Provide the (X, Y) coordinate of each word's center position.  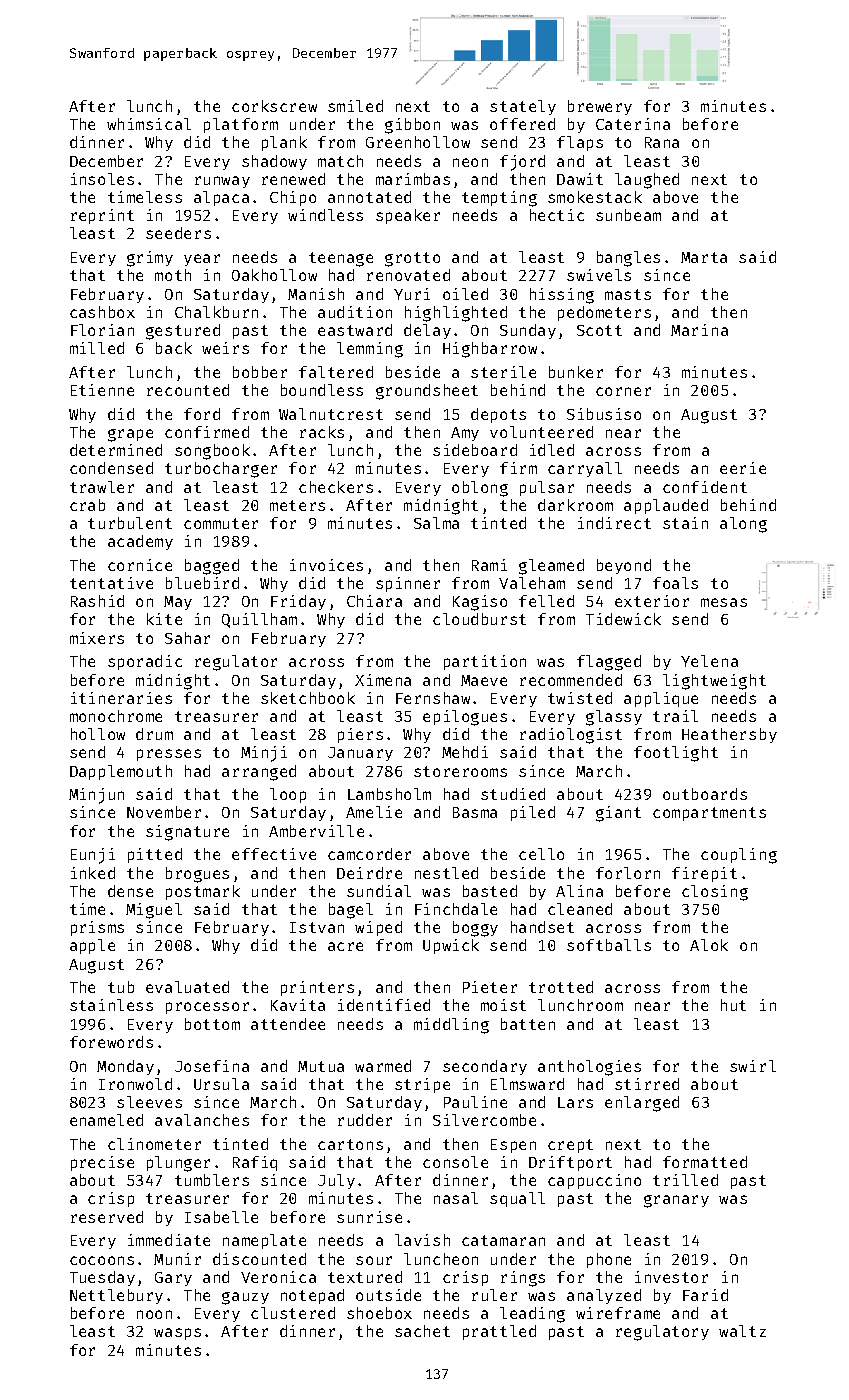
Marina (699, 330)
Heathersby (729, 735)
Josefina (212, 1066)
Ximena (383, 680)
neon (470, 162)
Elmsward (527, 1084)
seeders (178, 233)
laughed (647, 181)
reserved (107, 1217)
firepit (704, 874)
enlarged (642, 1104)
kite (164, 619)
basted (490, 891)
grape (130, 435)
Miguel (154, 911)
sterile (503, 372)
